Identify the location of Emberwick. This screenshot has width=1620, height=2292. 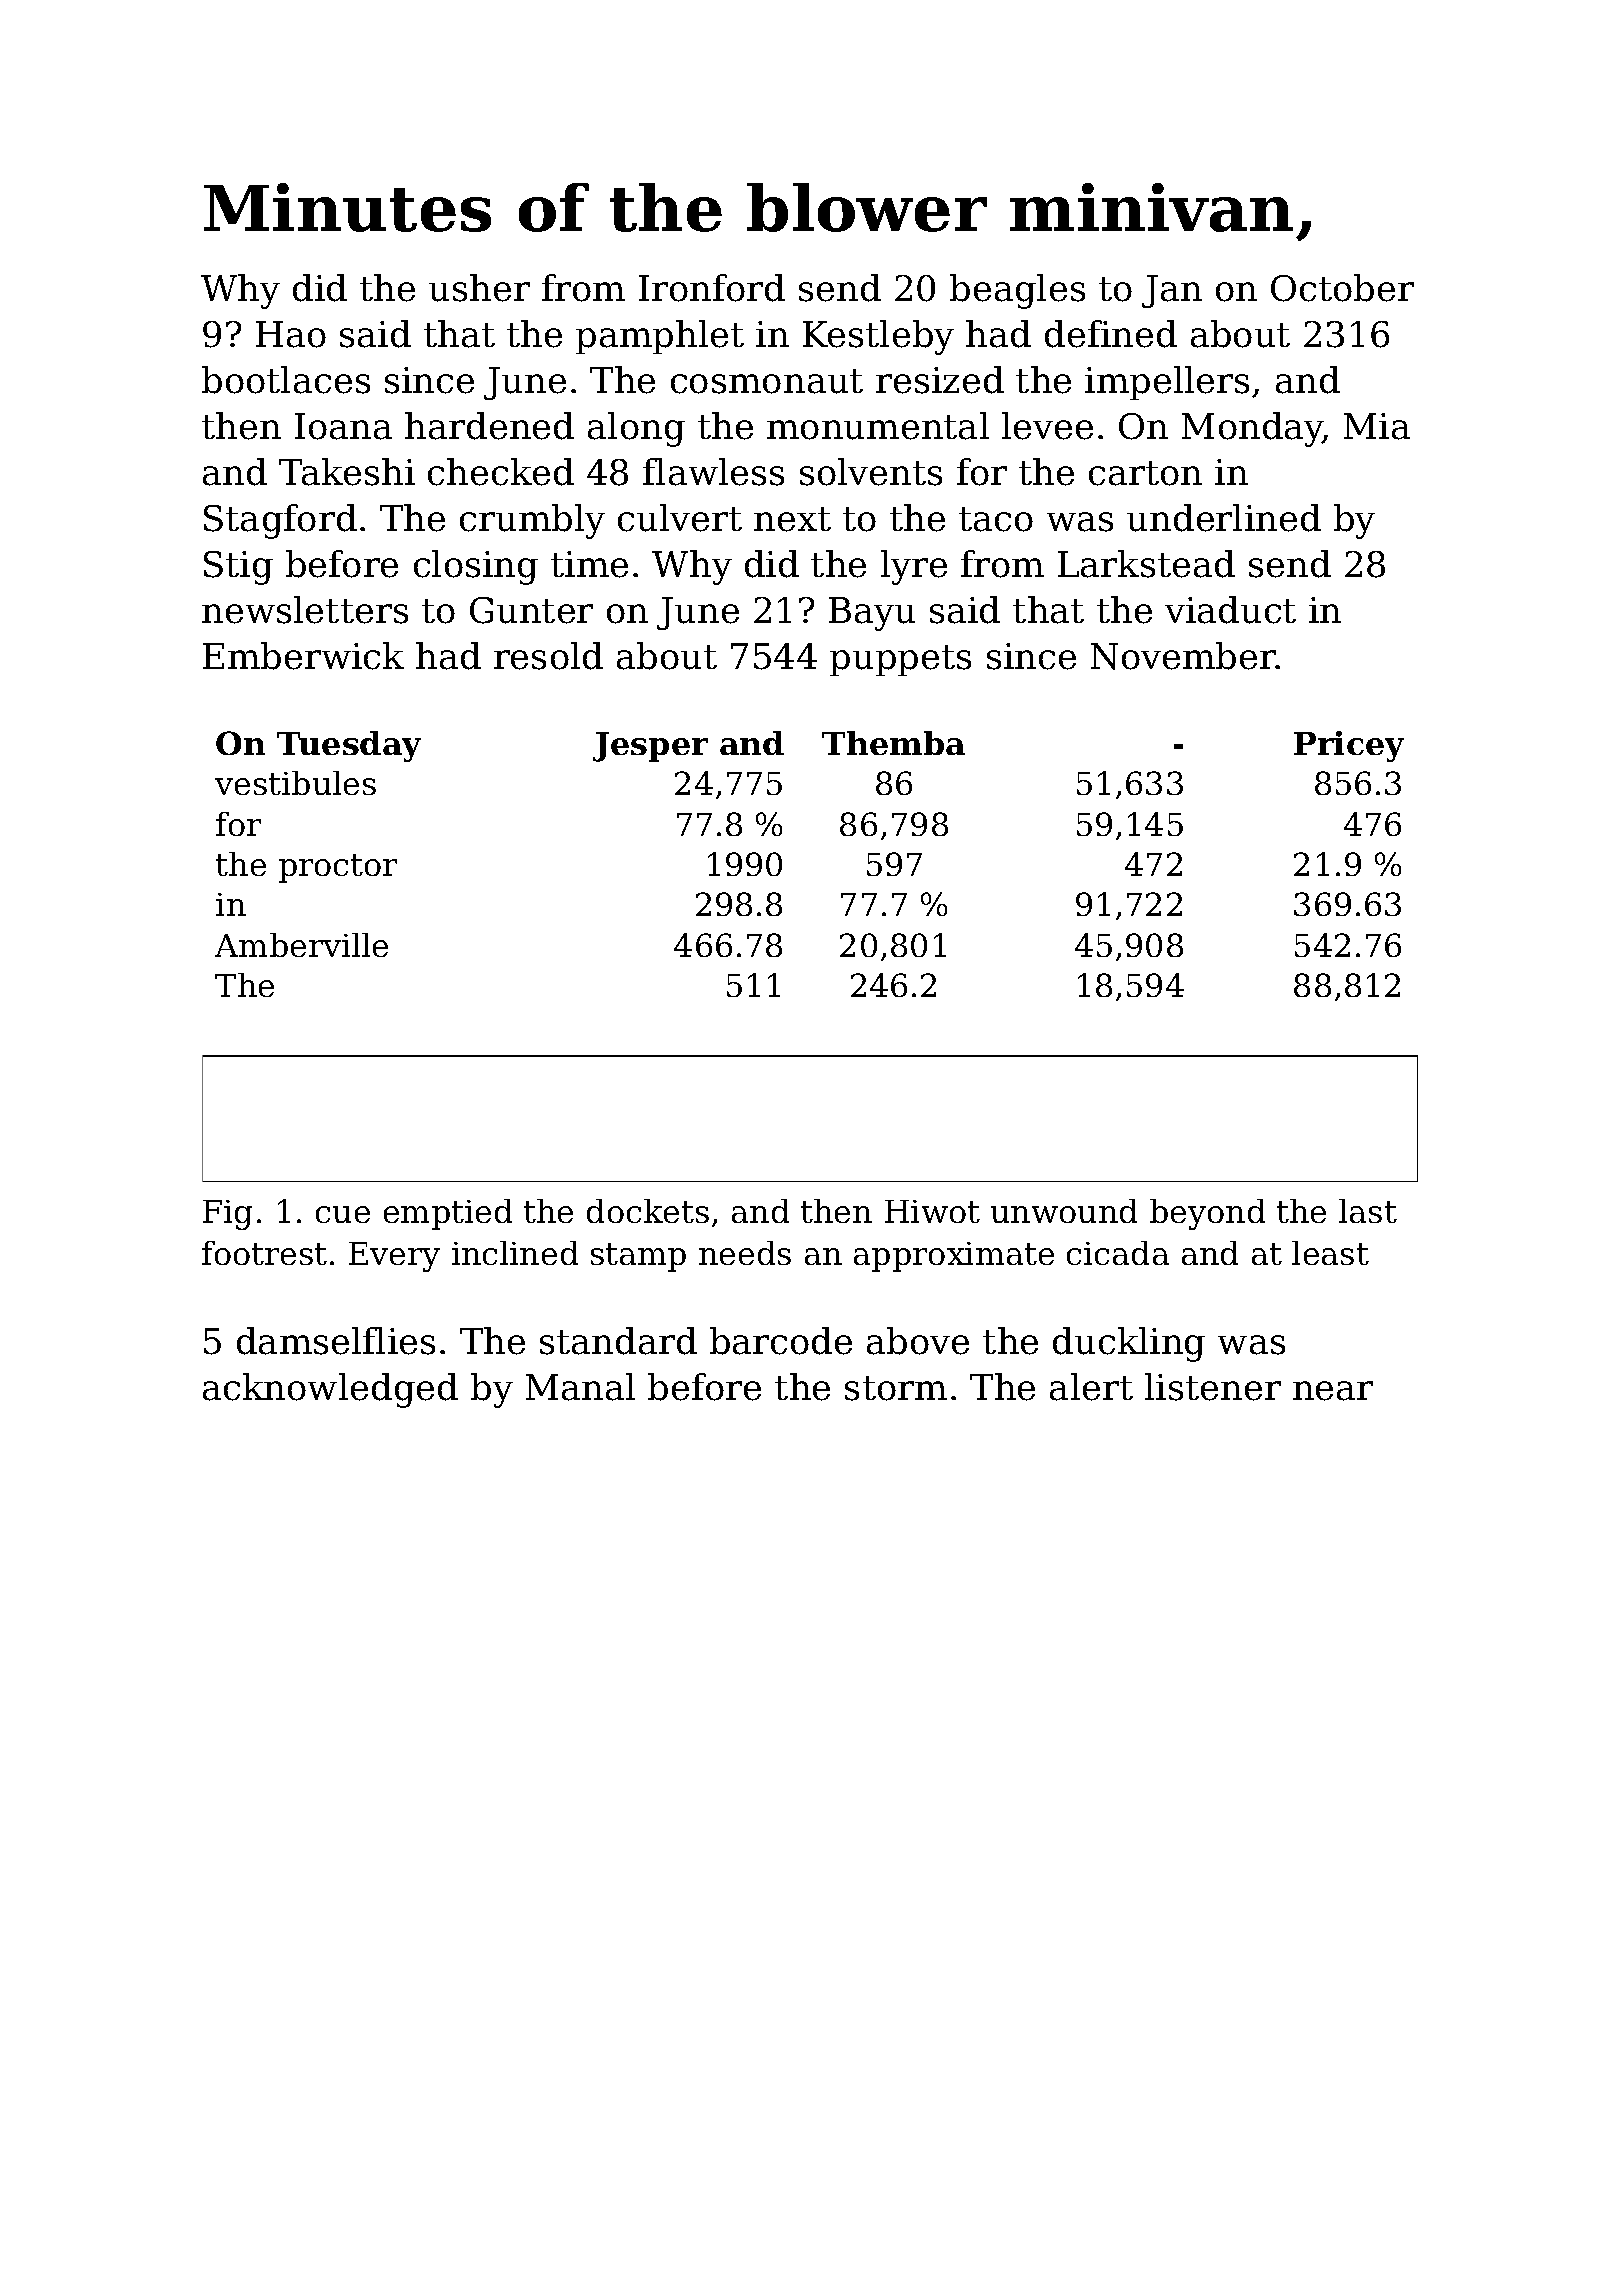
(303, 656).
